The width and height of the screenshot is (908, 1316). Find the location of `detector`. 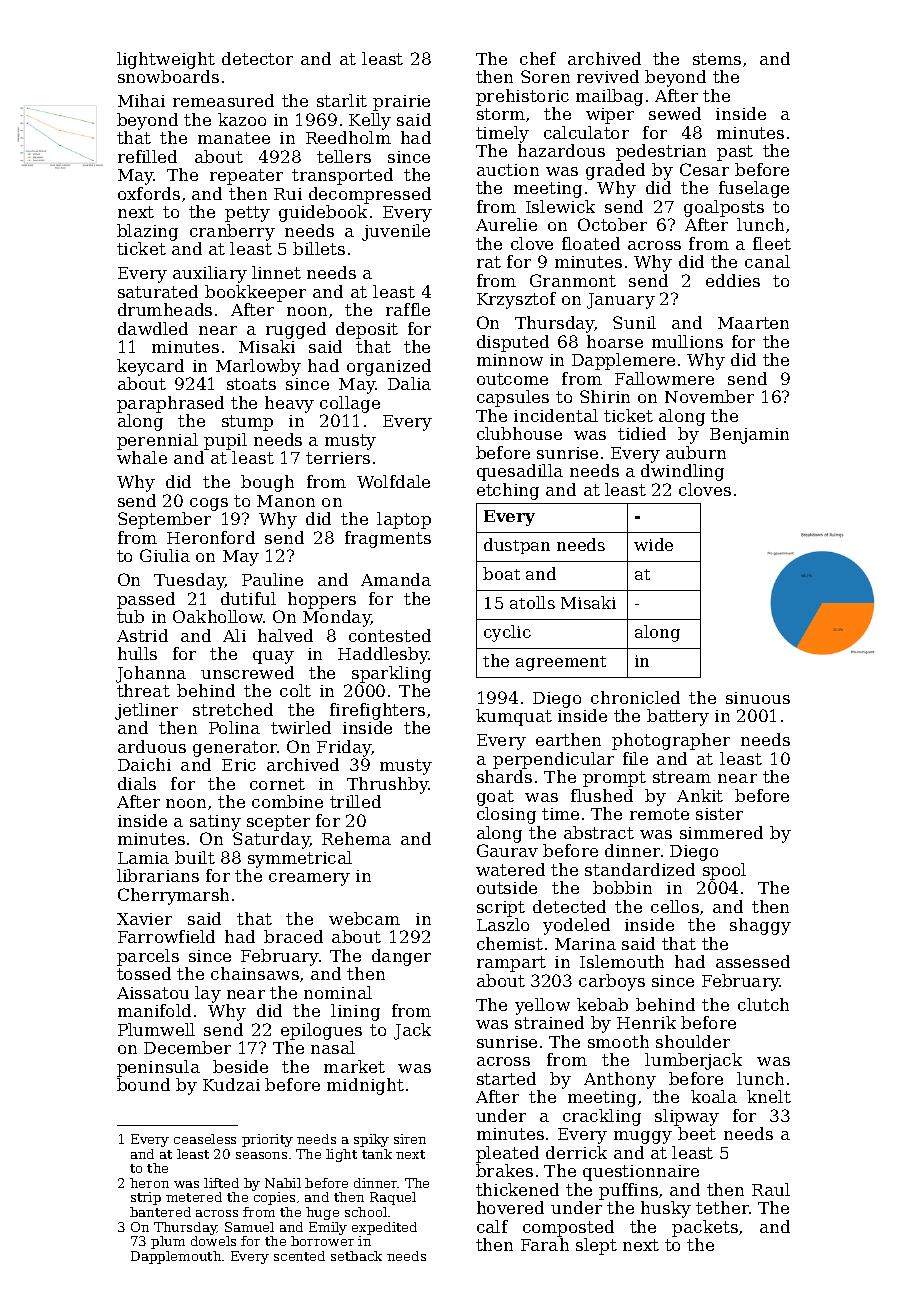

detector is located at coordinates (257, 58).
